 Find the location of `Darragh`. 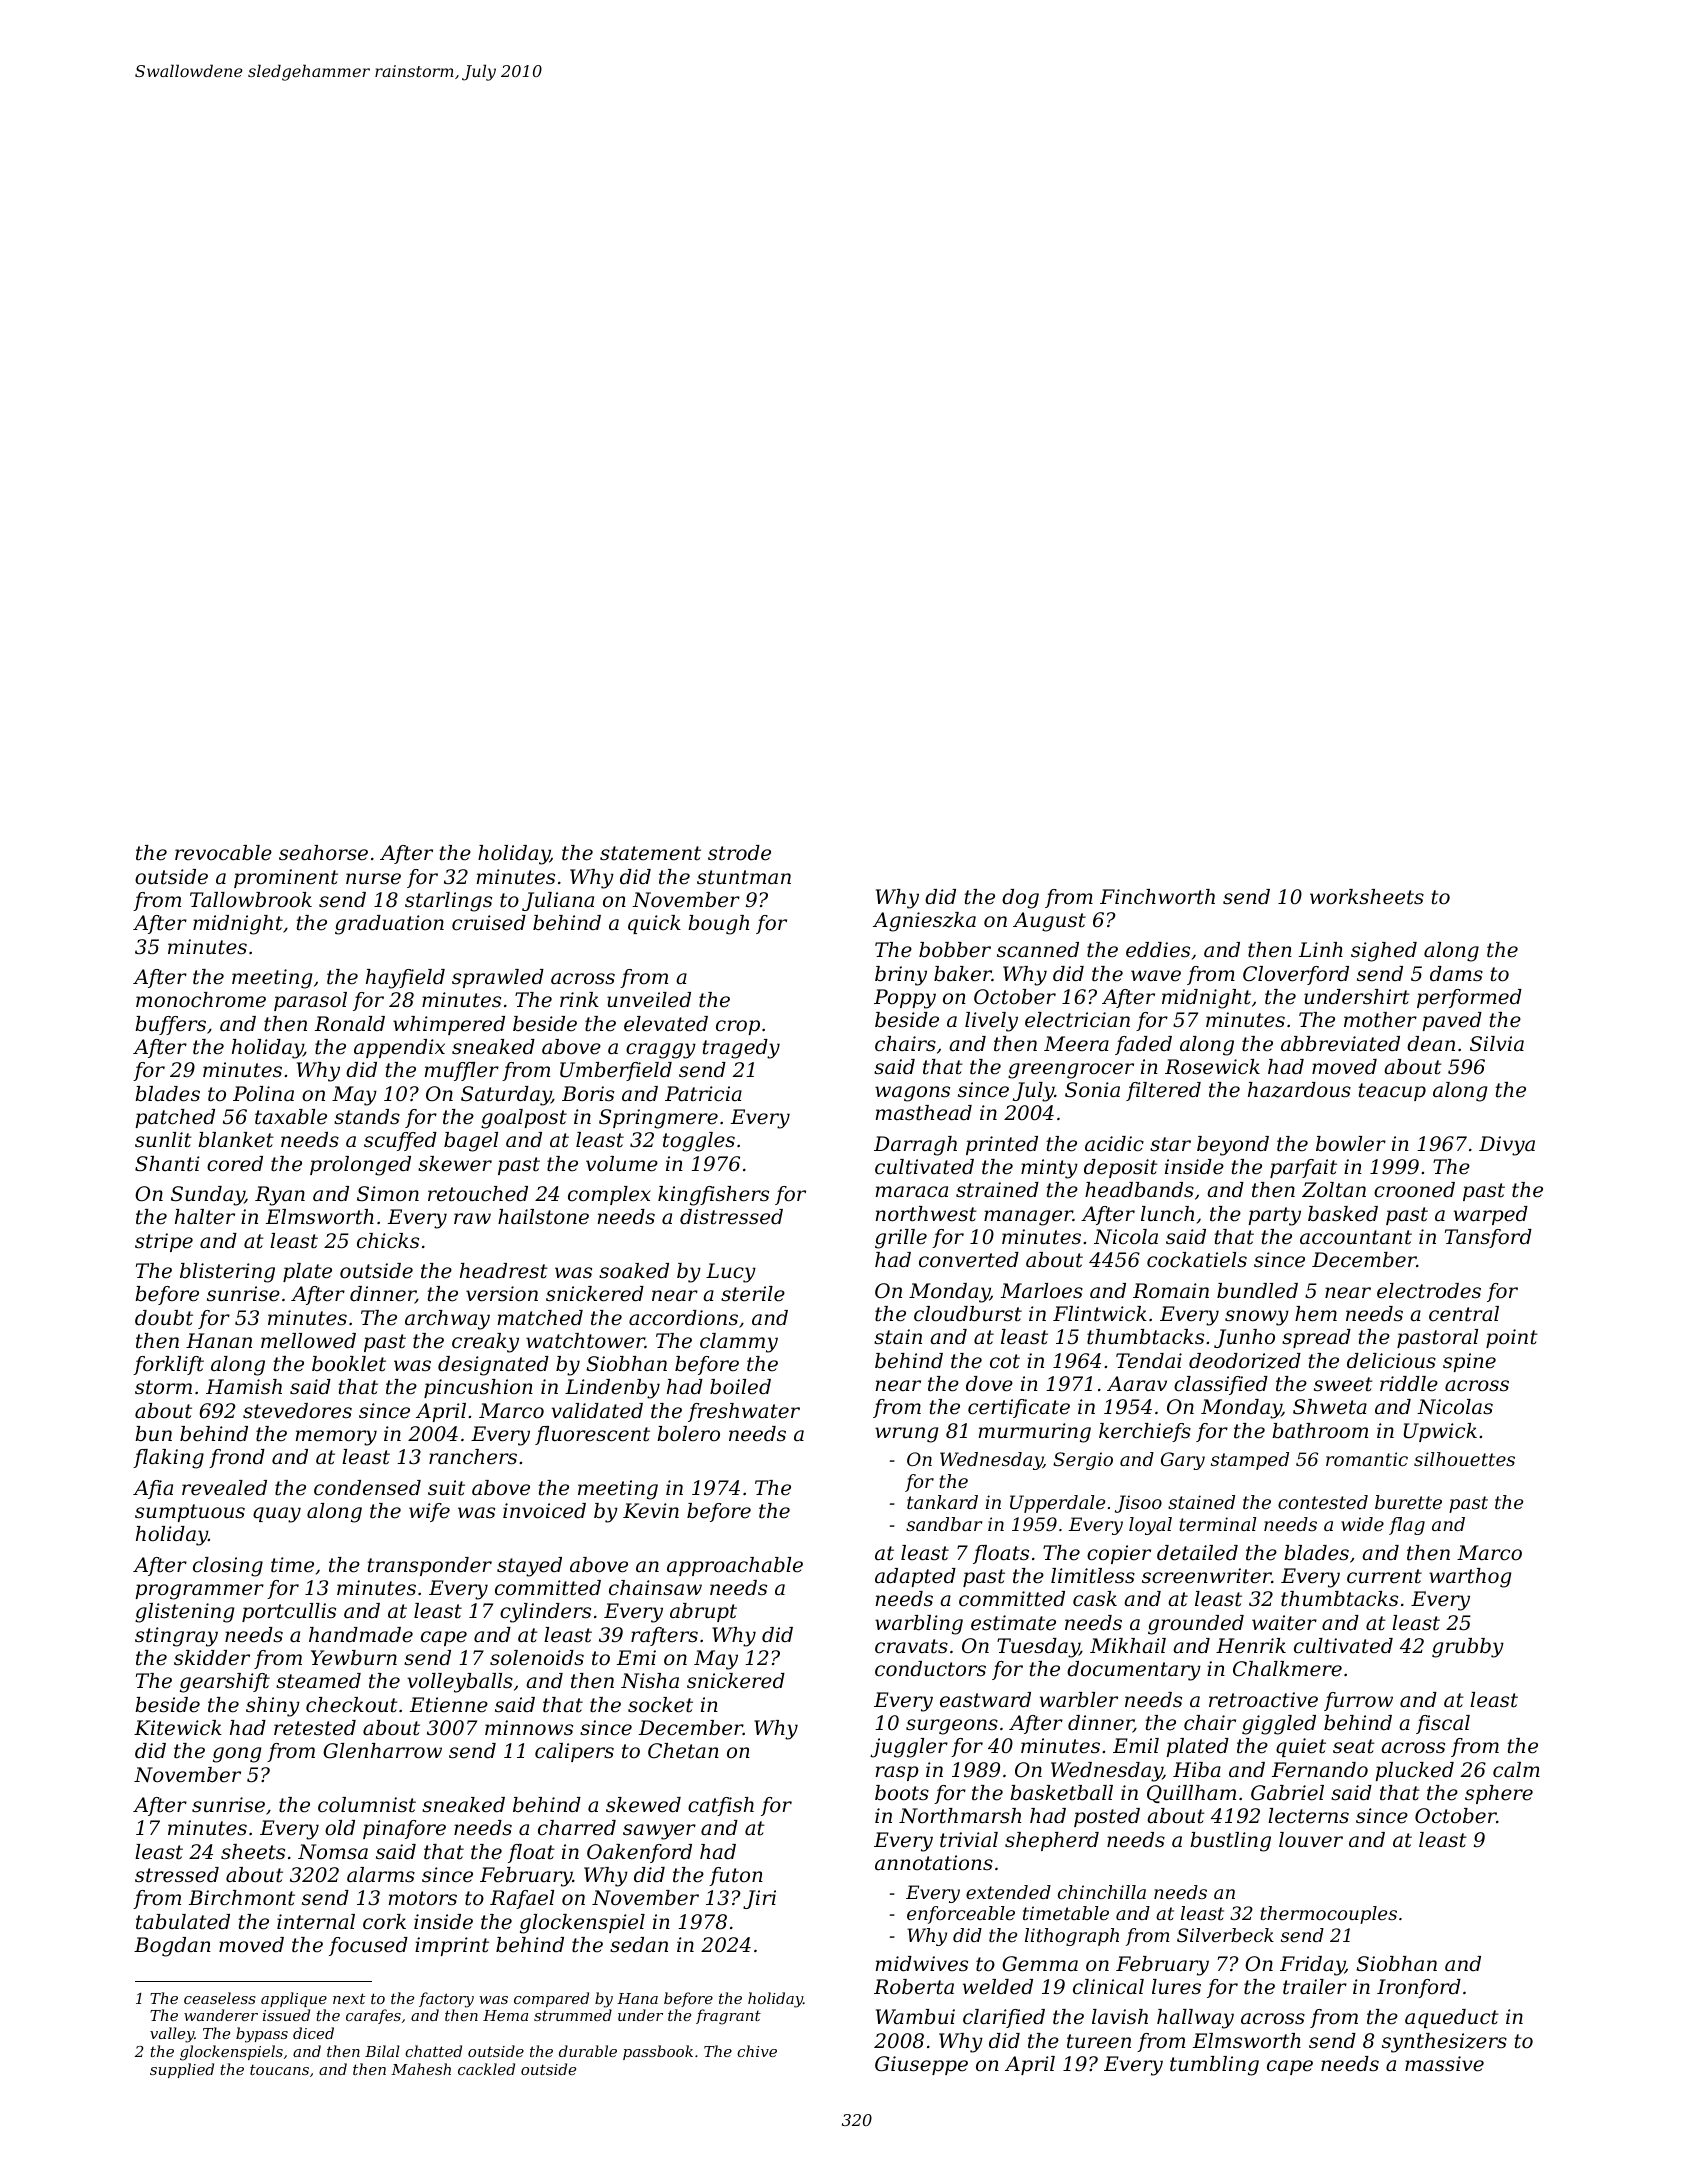

Darragh is located at coordinates (915, 1146).
